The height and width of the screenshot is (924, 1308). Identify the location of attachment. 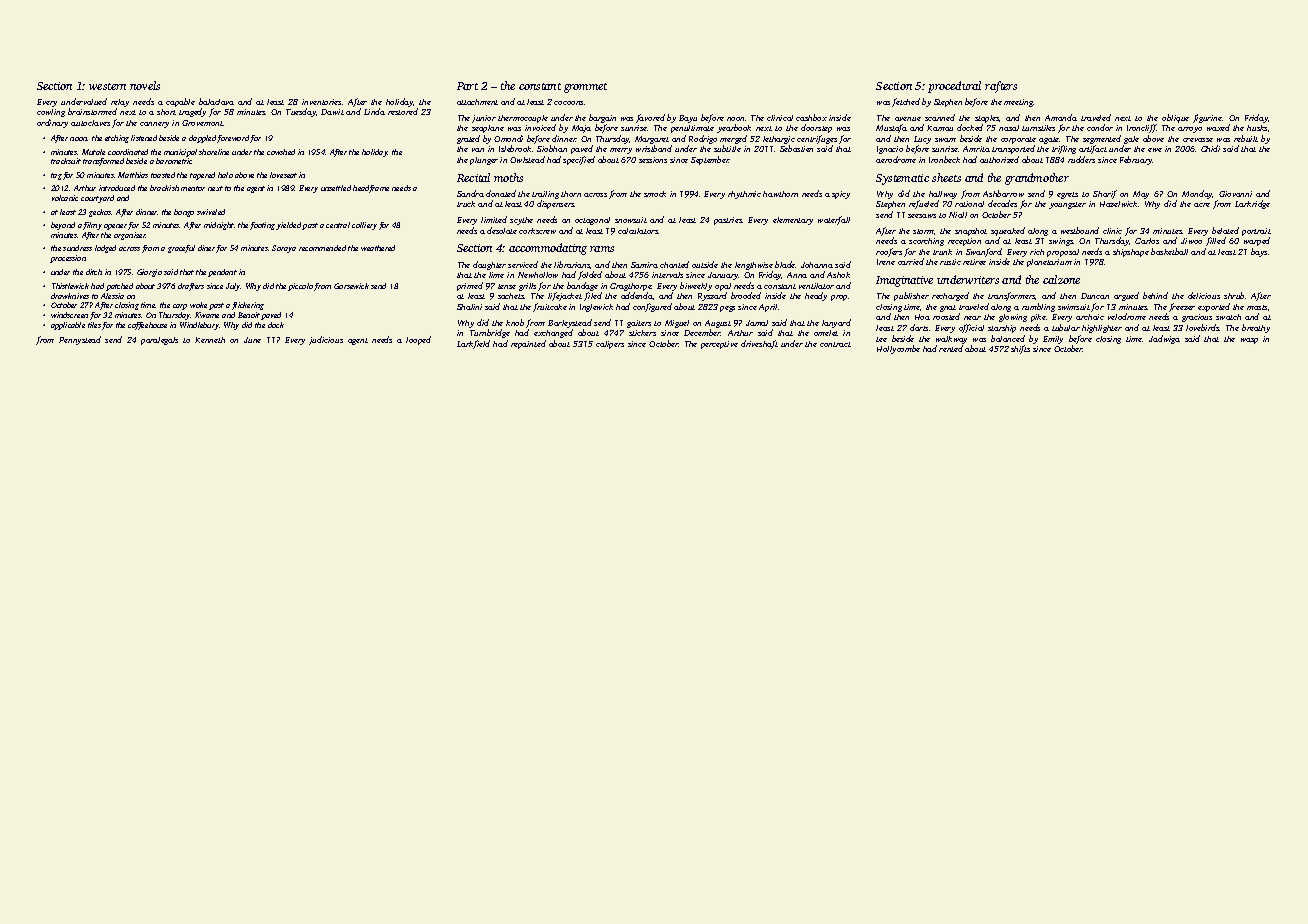
(477, 102).
